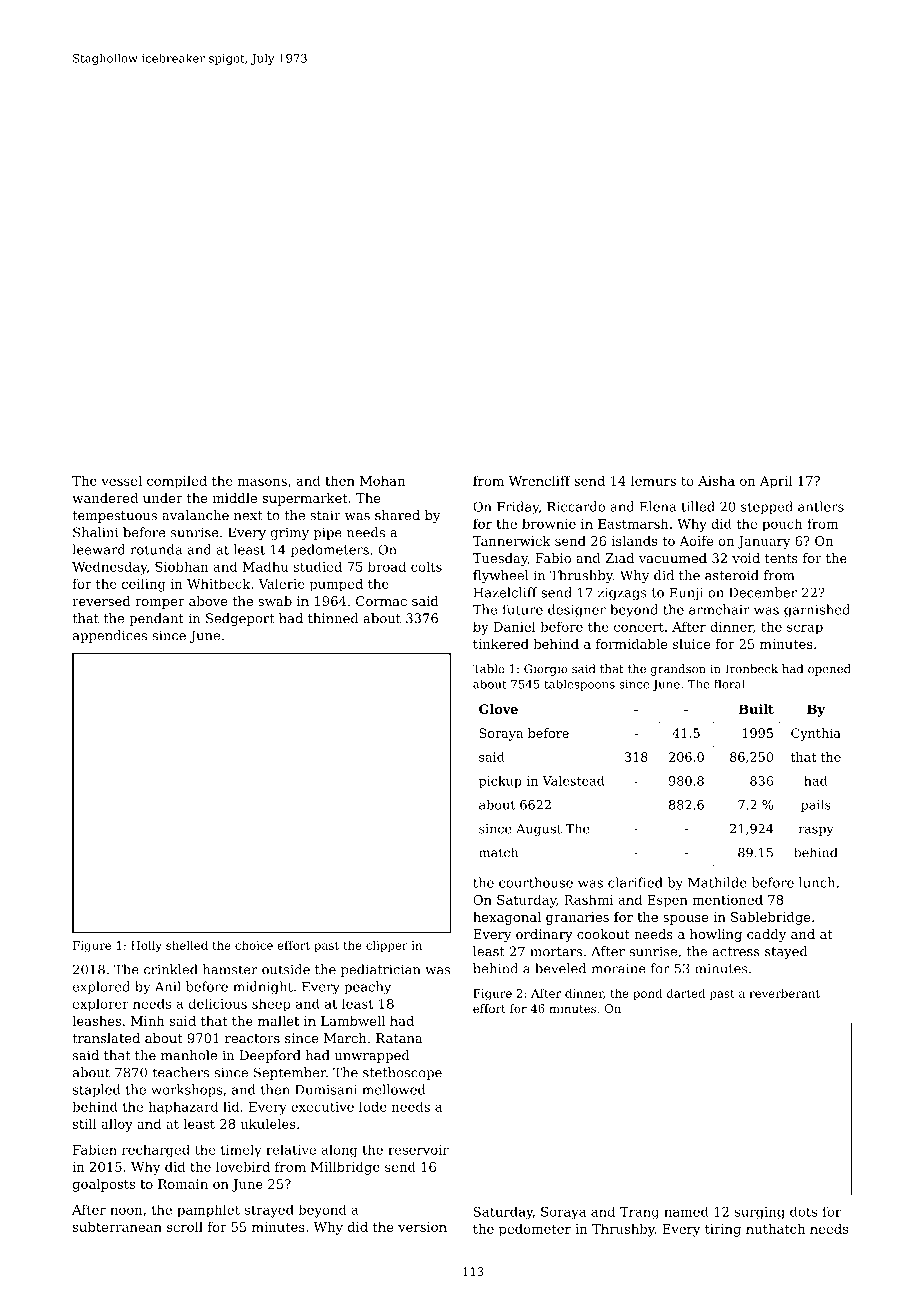 The image size is (924, 1308). I want to click on howling, so click(716, 935).
